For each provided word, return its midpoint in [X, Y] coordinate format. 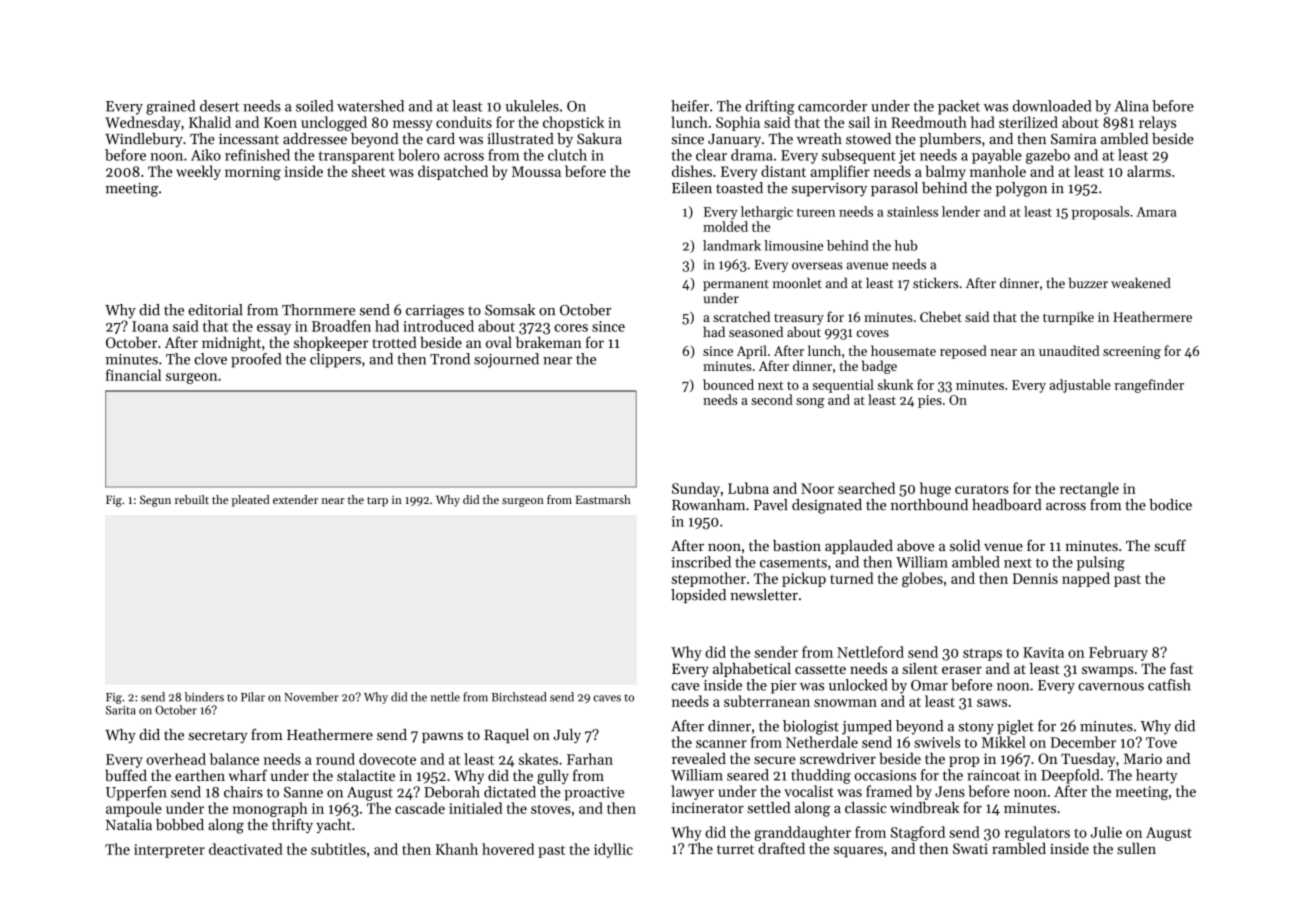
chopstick [573, 123]
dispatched [453, 172]
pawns [442, 737]
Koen [280, 122]
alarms [1149, 171]
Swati [970, 848]
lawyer [692, 792]
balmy [946, 172]
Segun [155, 501]
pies [930, 401]
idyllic [613, 850]
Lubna [748, 488]
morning [253, 173]
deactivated [246, 849]
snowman [845, 703]
